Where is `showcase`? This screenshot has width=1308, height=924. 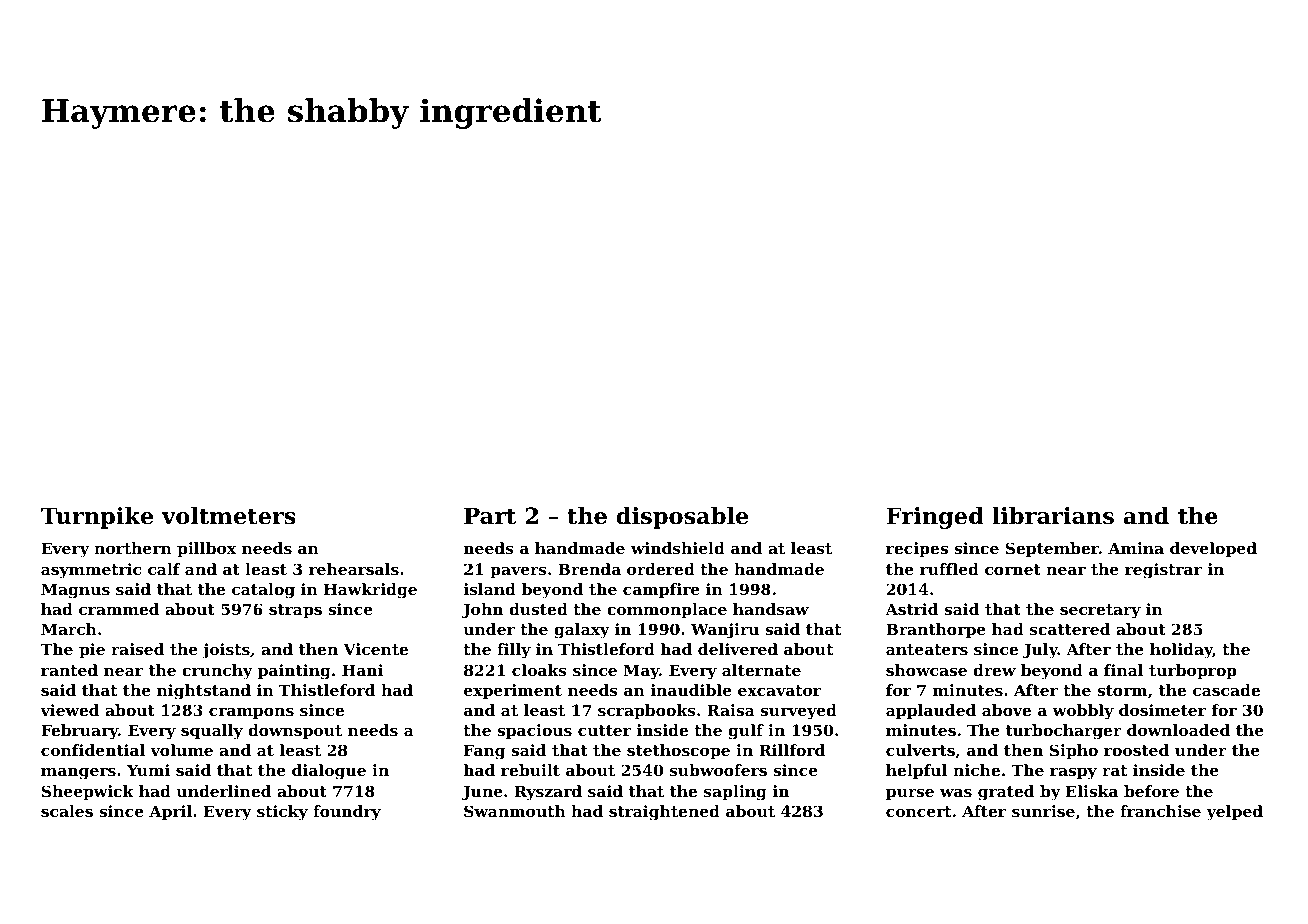
showcase is located at coordinates (926, 670).
